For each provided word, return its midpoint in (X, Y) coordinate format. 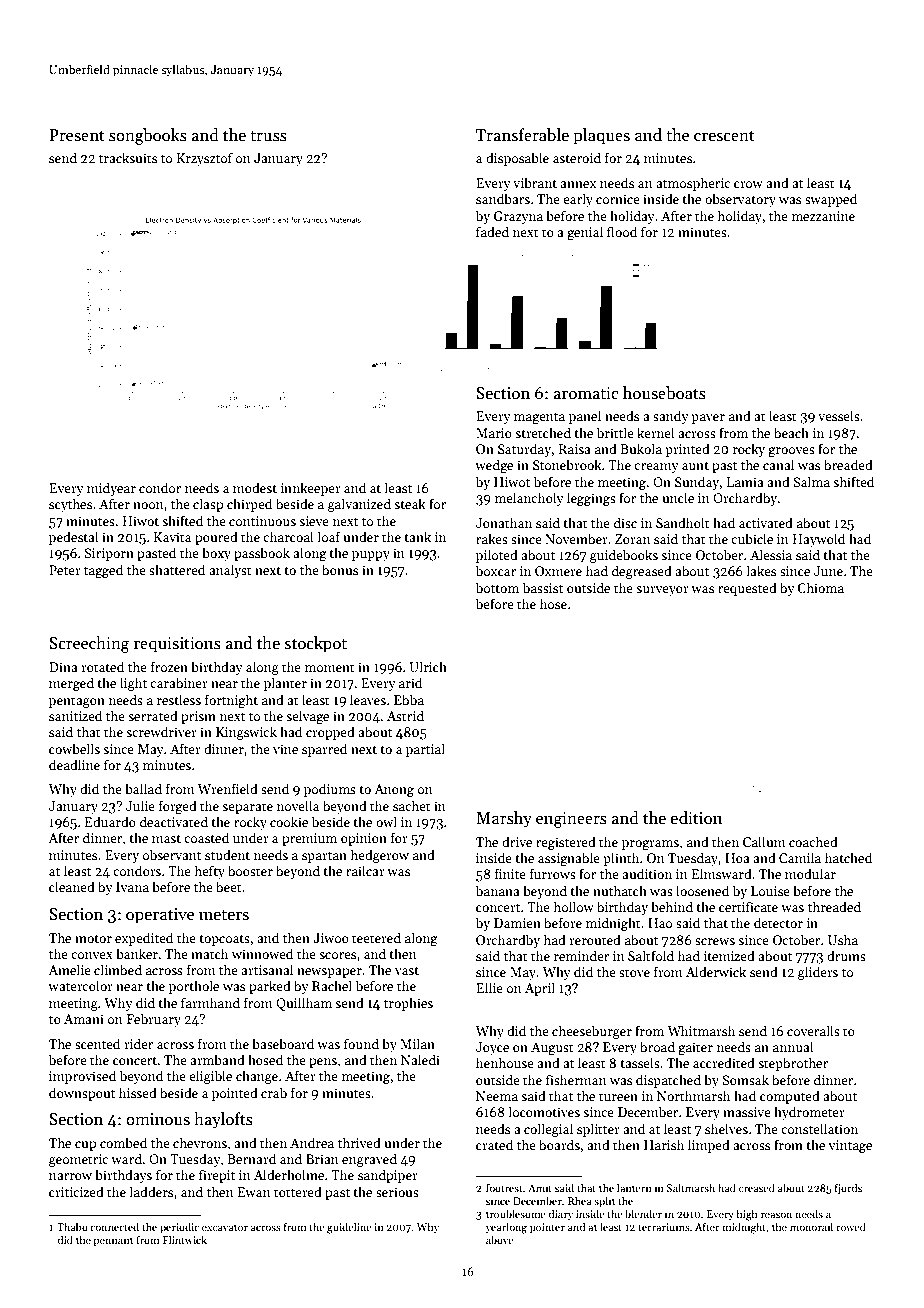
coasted (206, 837)
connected (114, 1226)
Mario (494, 433)
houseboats (664, 393)
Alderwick (716, 971)
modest (255, 487)
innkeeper (311, 489)
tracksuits (128, 157)
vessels (839, 415)
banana (498, 890)
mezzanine (823, 216)
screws (715, 941)
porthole (194, 987)
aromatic (585, 393)
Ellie (489, 987)
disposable (517, 159)
